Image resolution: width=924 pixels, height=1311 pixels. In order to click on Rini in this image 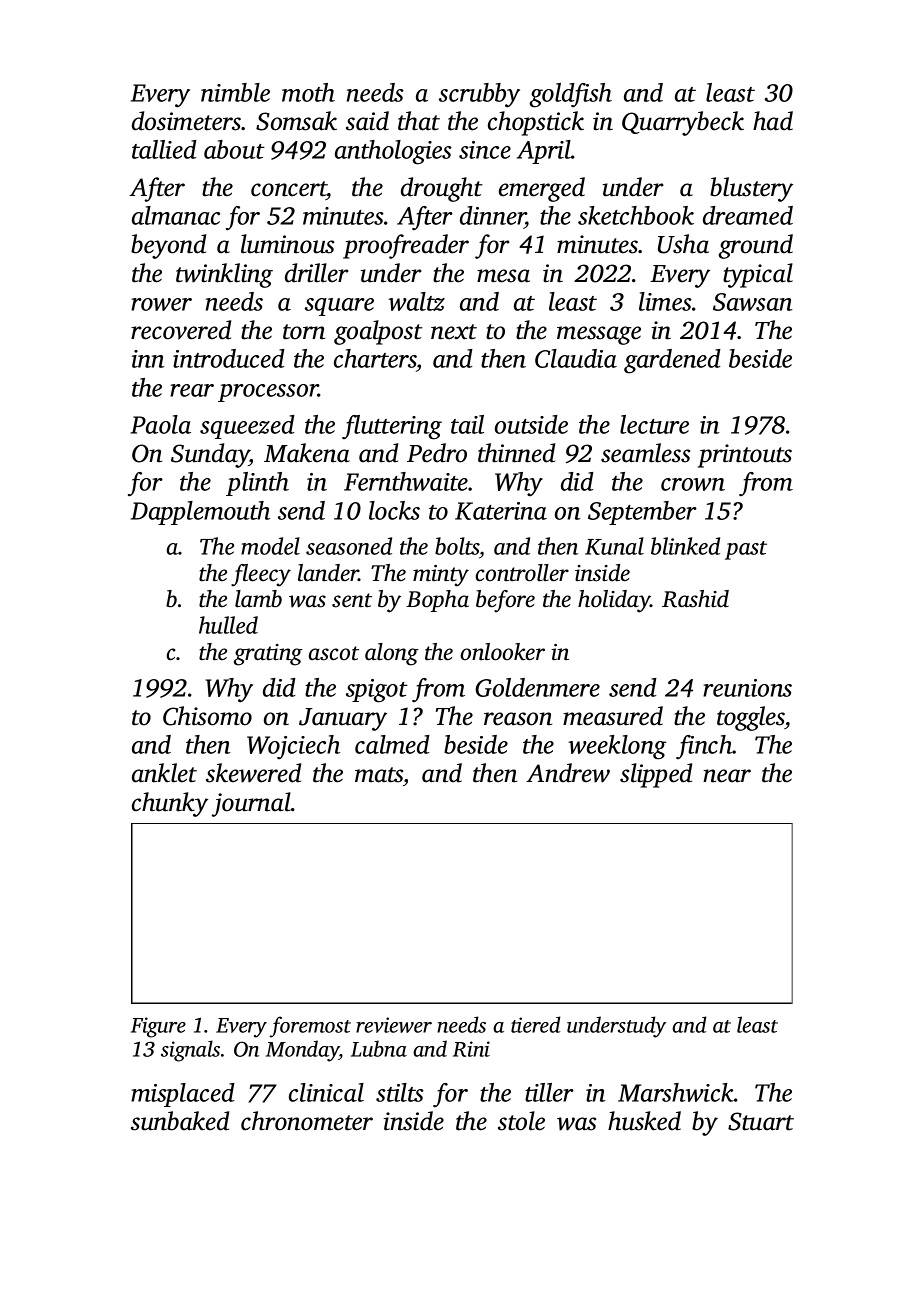, I will do `click(471, 1049)`.
